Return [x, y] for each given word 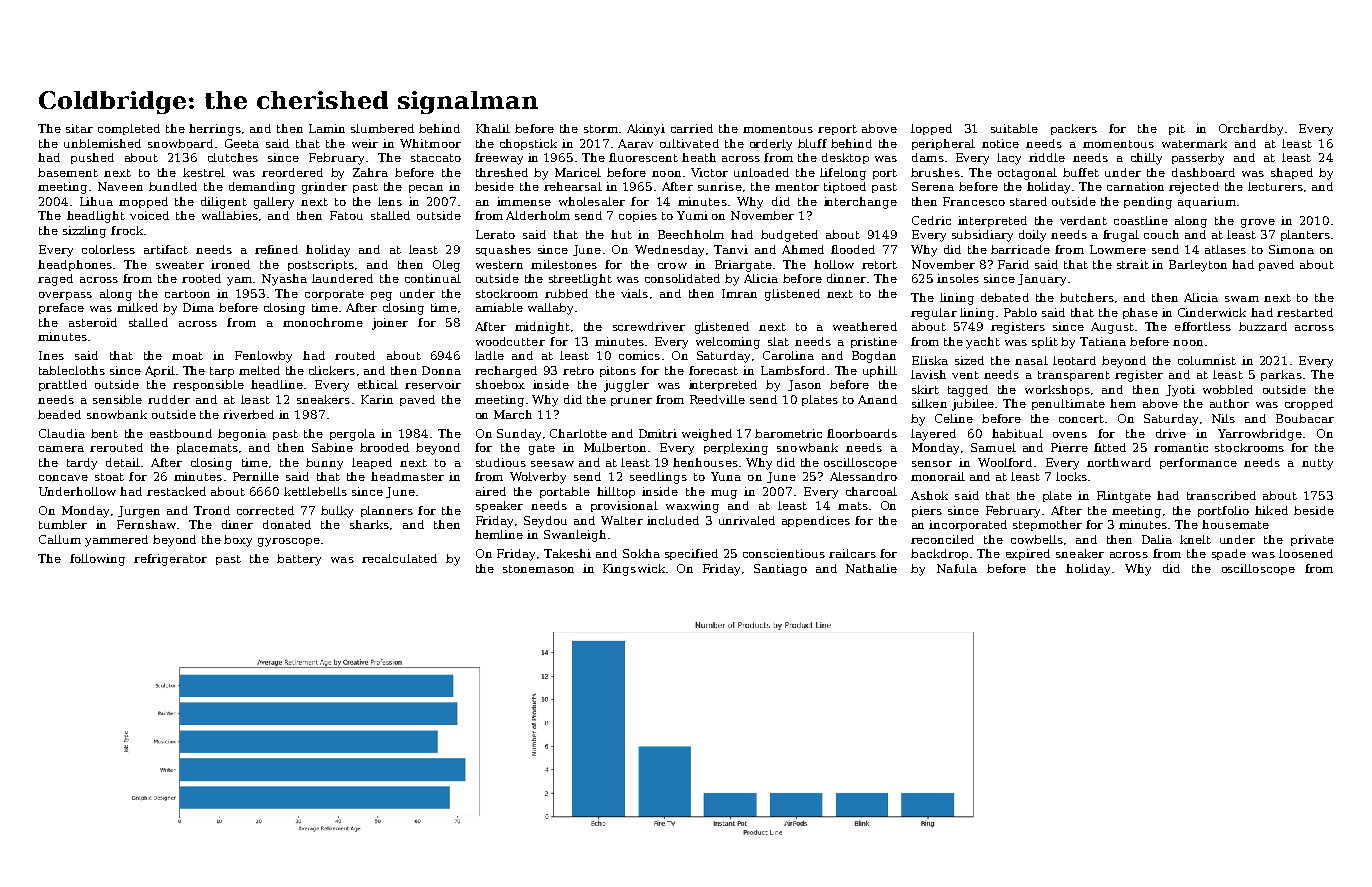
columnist [1207, 360]
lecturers [1275, 186]
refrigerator [170, 560]
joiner [390, 324]
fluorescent [643, 157]
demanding [262, 188]
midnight [542, 328]
